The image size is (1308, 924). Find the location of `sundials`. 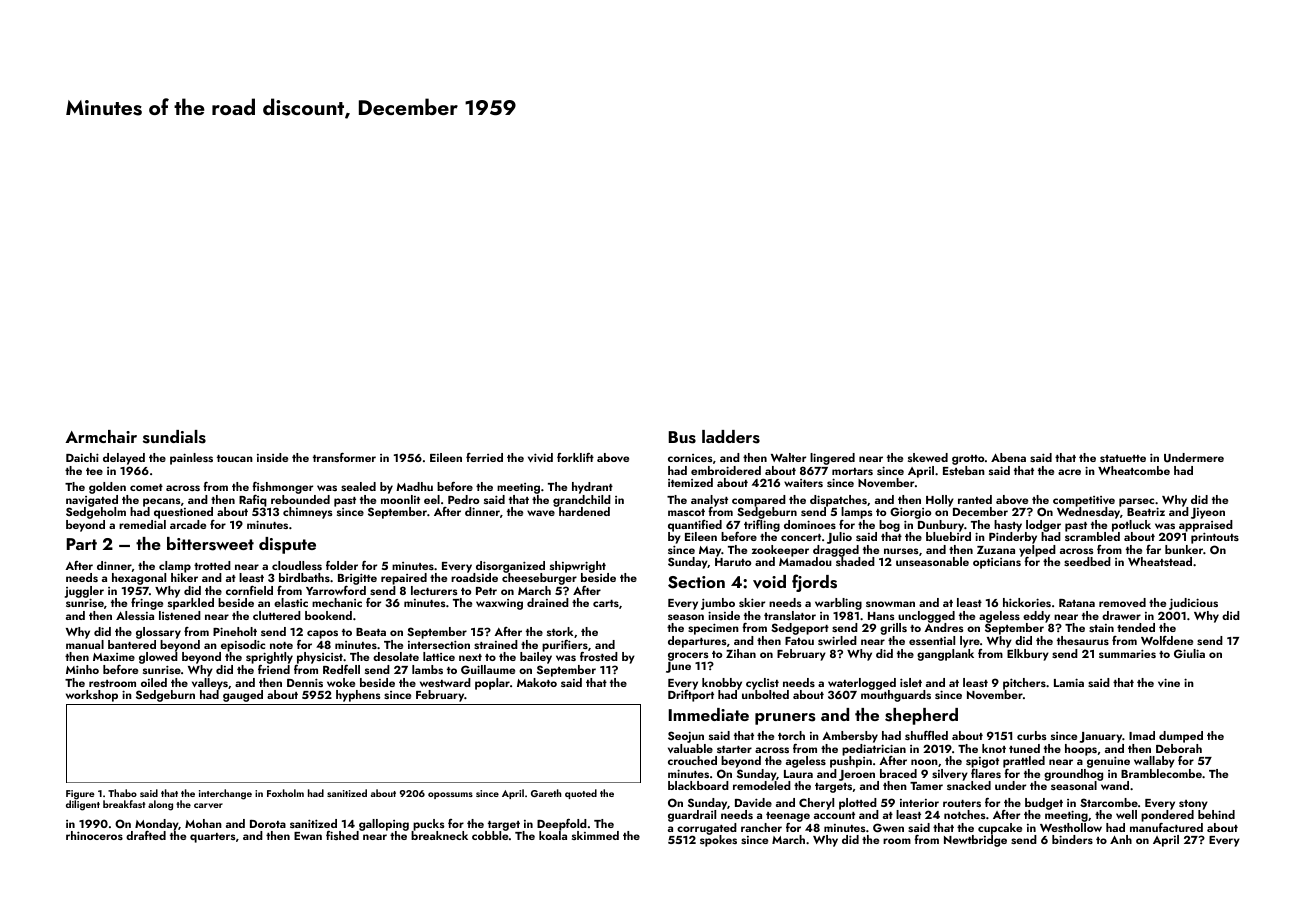

sundials is located at coordinates (174, 437).
